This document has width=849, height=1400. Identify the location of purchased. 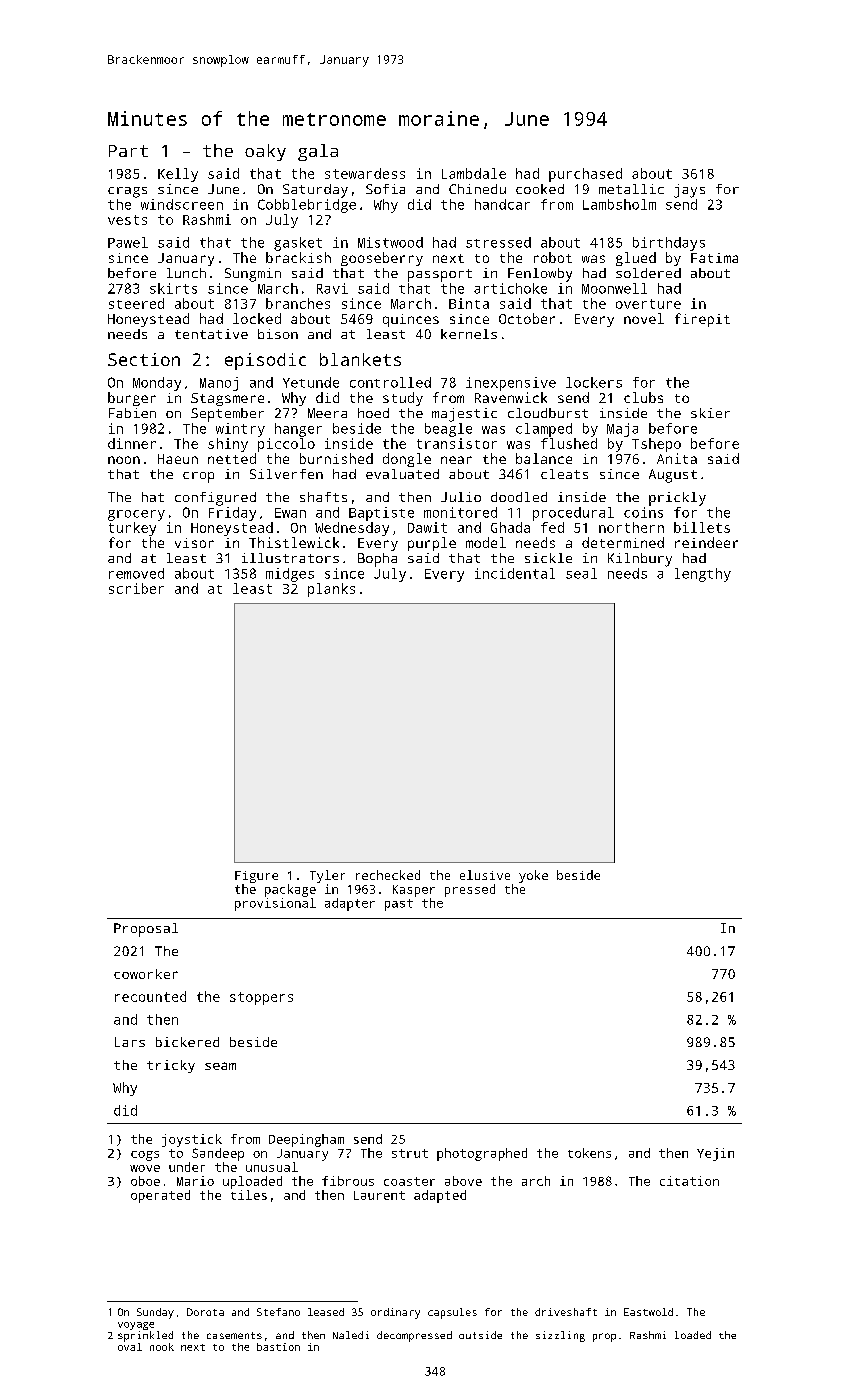
(585, 175).
